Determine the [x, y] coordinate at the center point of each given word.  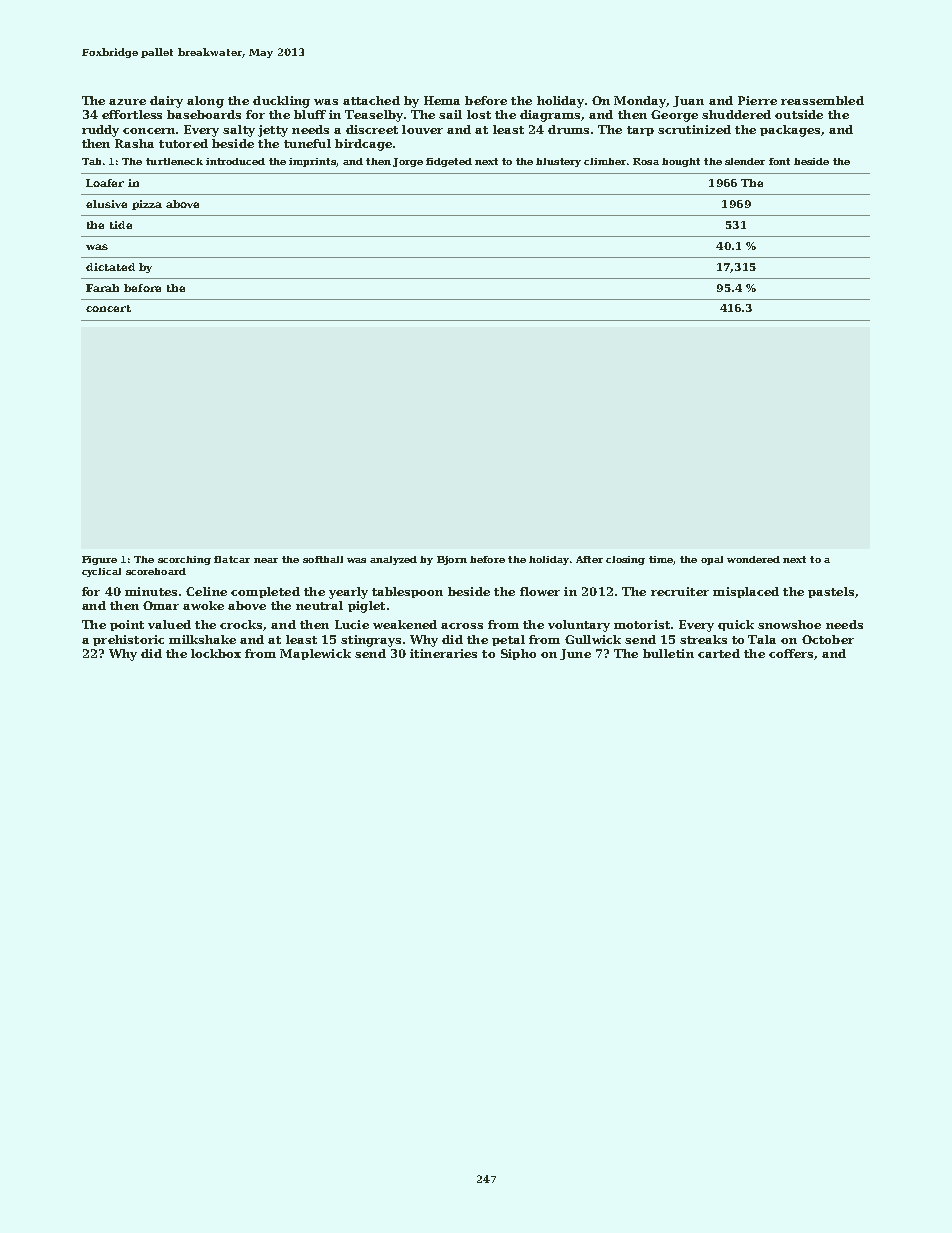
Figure [99, 560]
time [661, 559]
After [589, 559]
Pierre [757, 100]
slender [745, 161]
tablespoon [407, 592]
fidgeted [449, 162]
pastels [831, 592]
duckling [281, 102]
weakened [405, 624]
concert [108, 308]
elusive [106, 204]
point [127, 625]
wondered [753, 559]
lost [479, 114]
